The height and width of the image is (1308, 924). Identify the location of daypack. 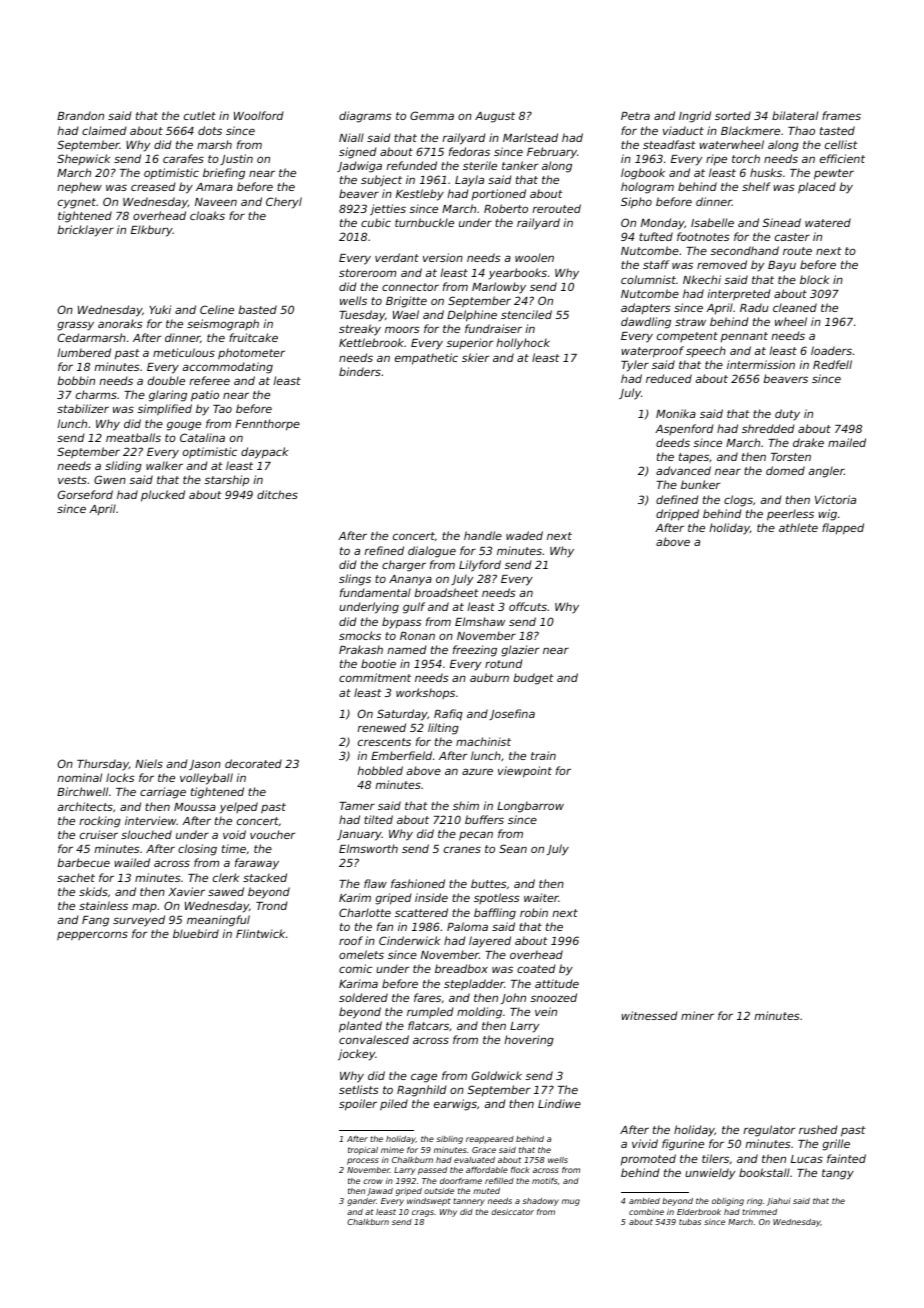
(264, 453).
